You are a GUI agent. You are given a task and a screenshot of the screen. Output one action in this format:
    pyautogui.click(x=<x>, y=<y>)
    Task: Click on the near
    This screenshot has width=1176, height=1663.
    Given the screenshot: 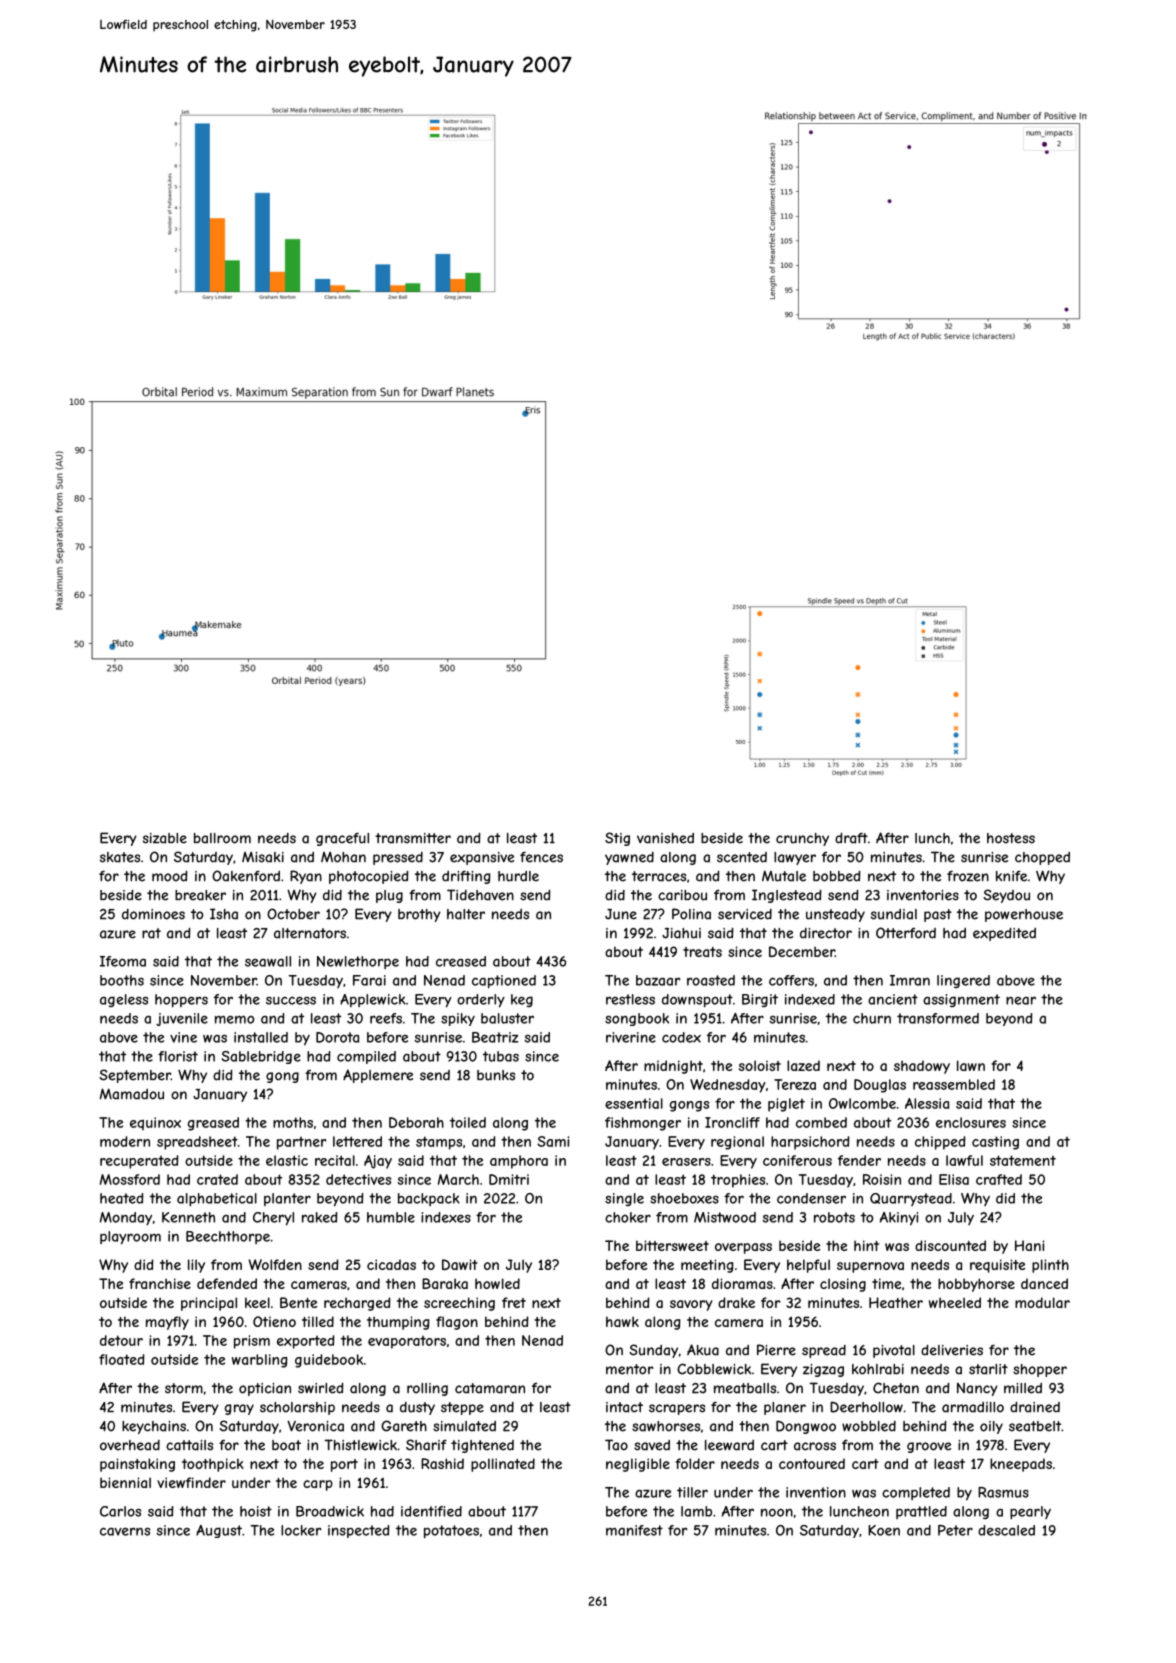 What is the action you would take?
    pyautogui.click(x=1021, y=1000)
